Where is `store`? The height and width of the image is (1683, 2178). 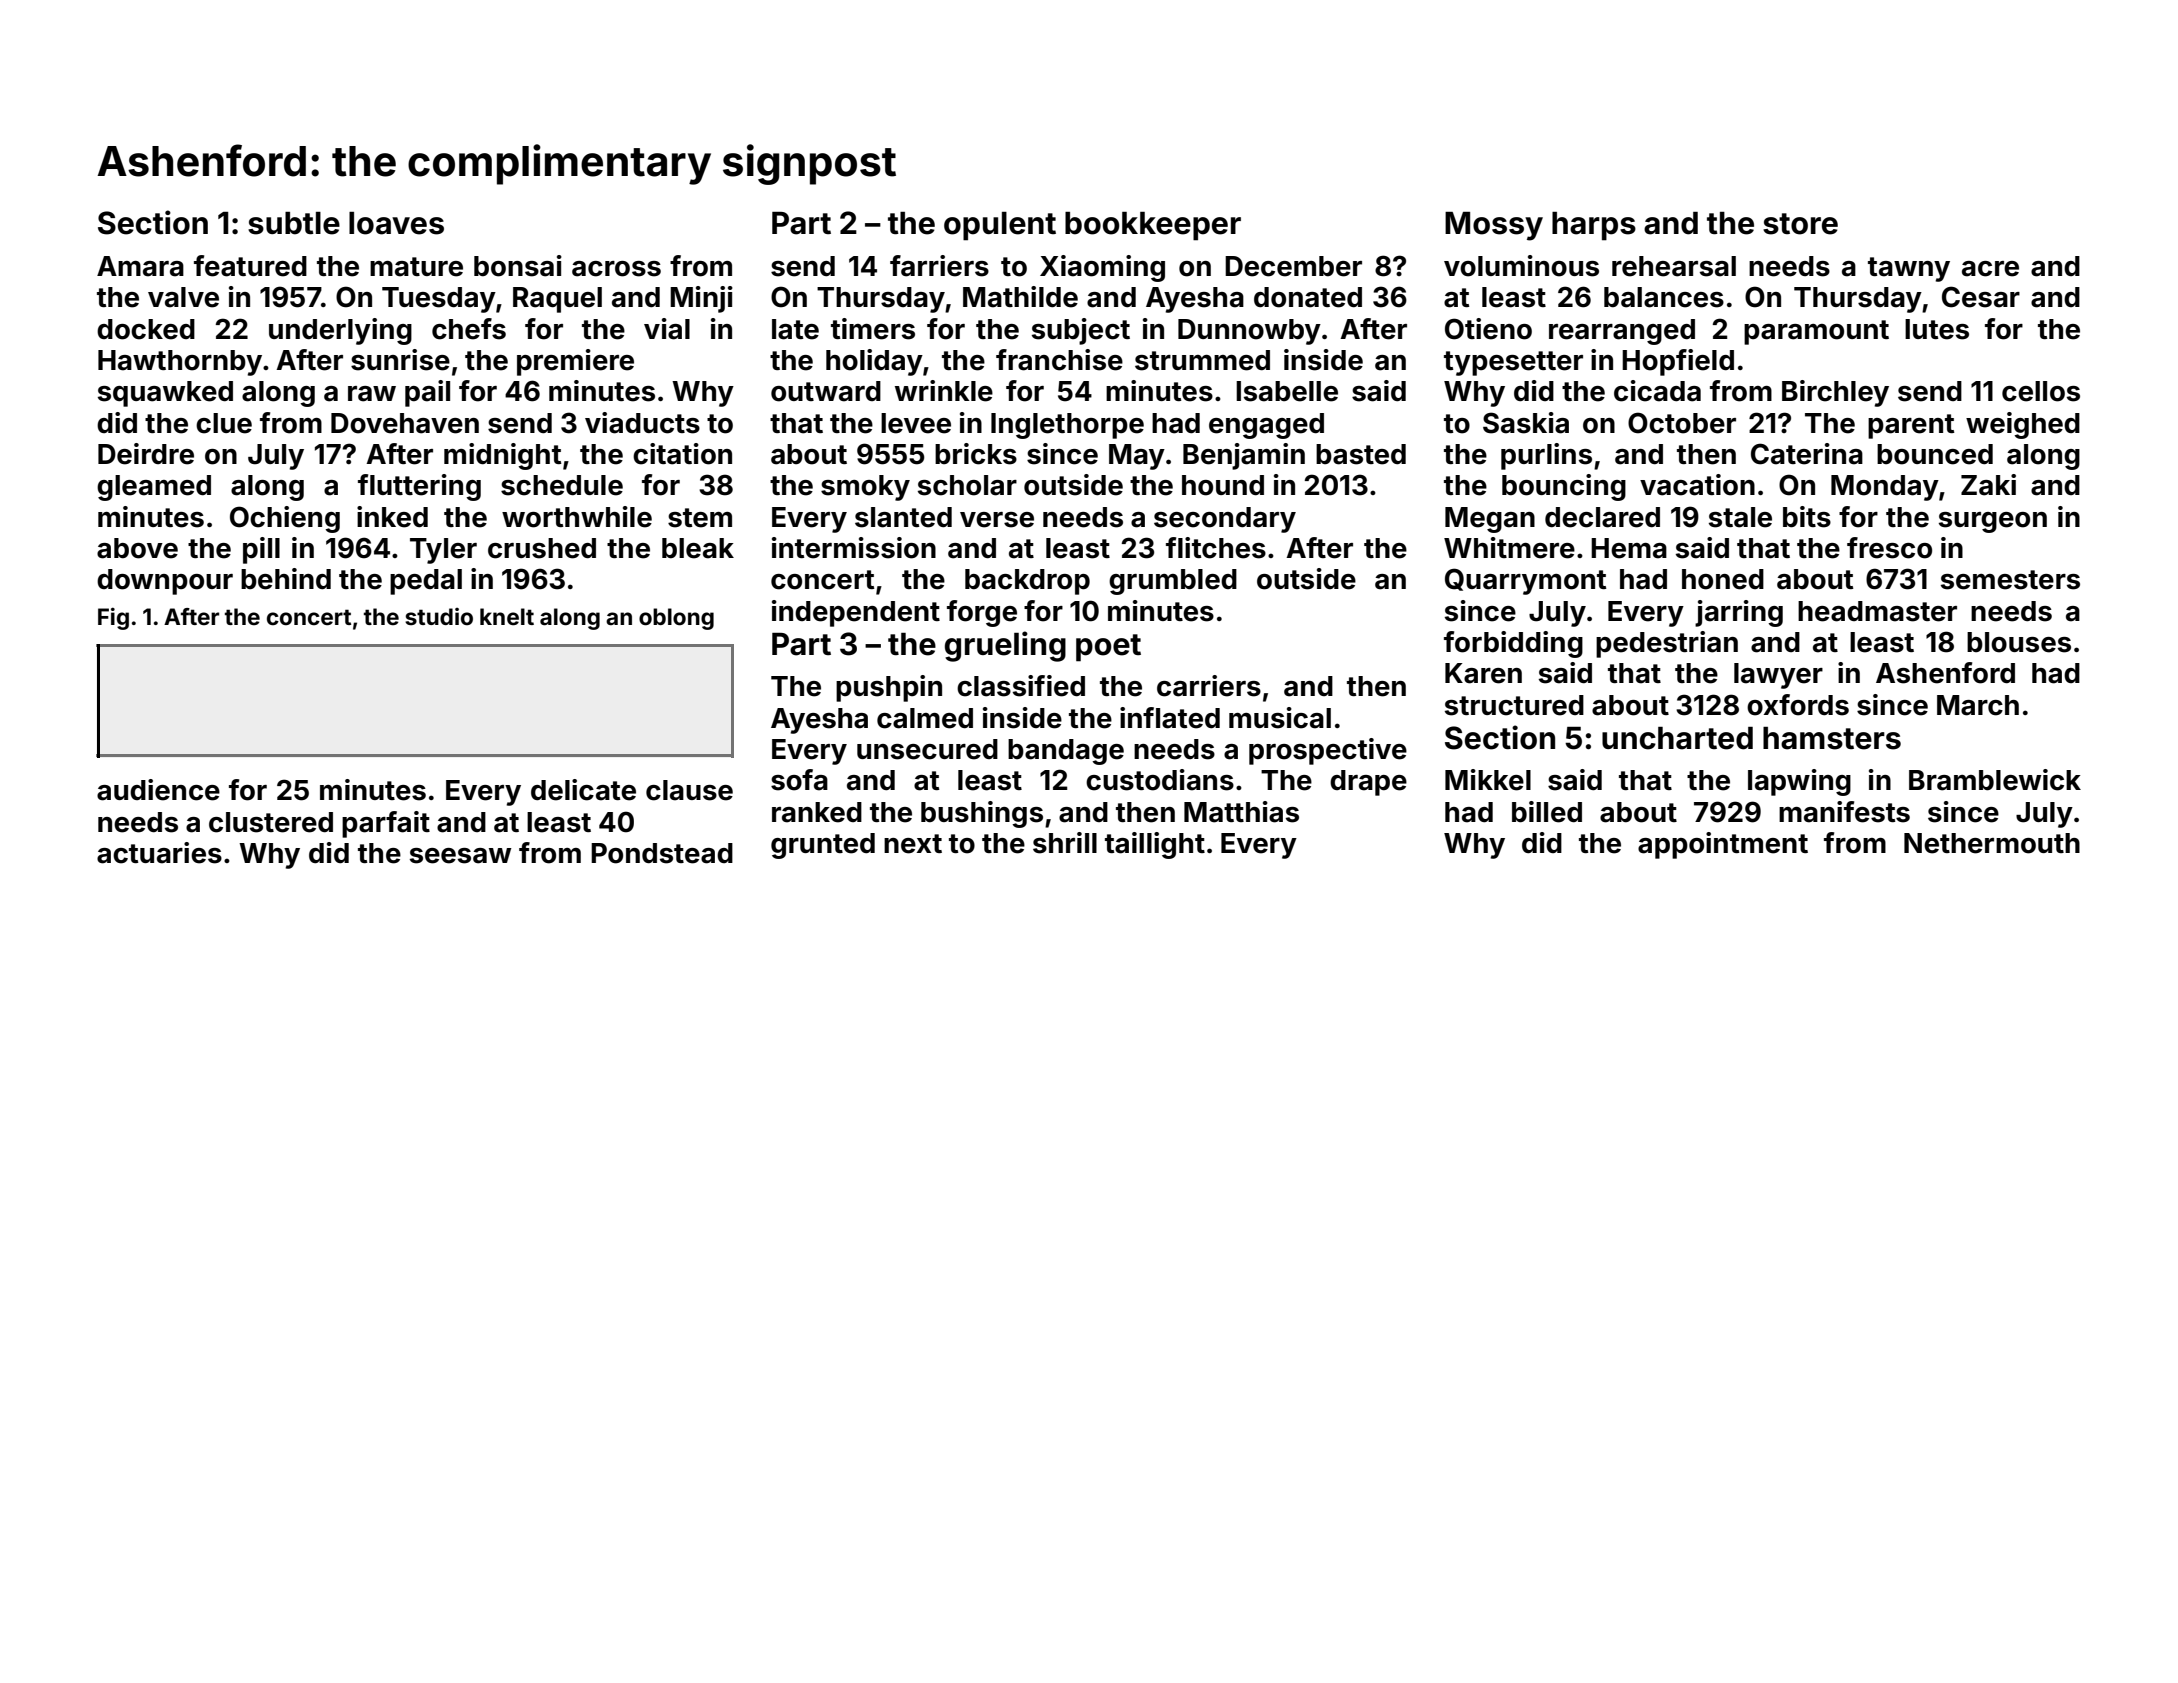 store is located at coordinates (1800, 224).
